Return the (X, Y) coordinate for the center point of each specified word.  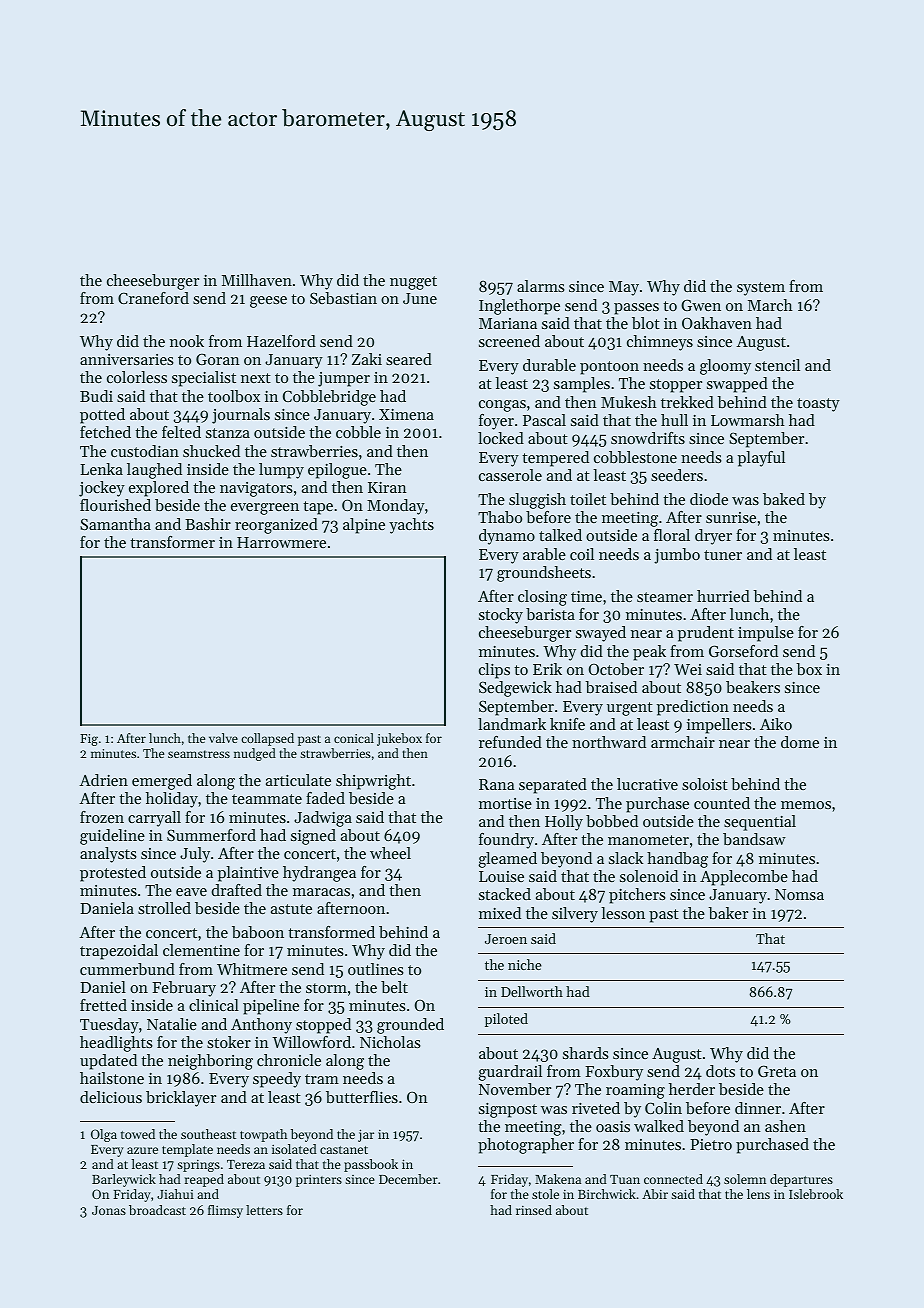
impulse (766, 634)
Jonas (109, 1210)
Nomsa (799, 894)
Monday (396, 507)
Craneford (153, 298)
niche (525, 964)
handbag (677, 860)
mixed (500, 913)
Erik (547, 669)
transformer (172, 542)
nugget (413, 283)
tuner (723, 555)
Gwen (701, 305)
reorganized (276, 526)
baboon (258, 932)
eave (191, 892)
